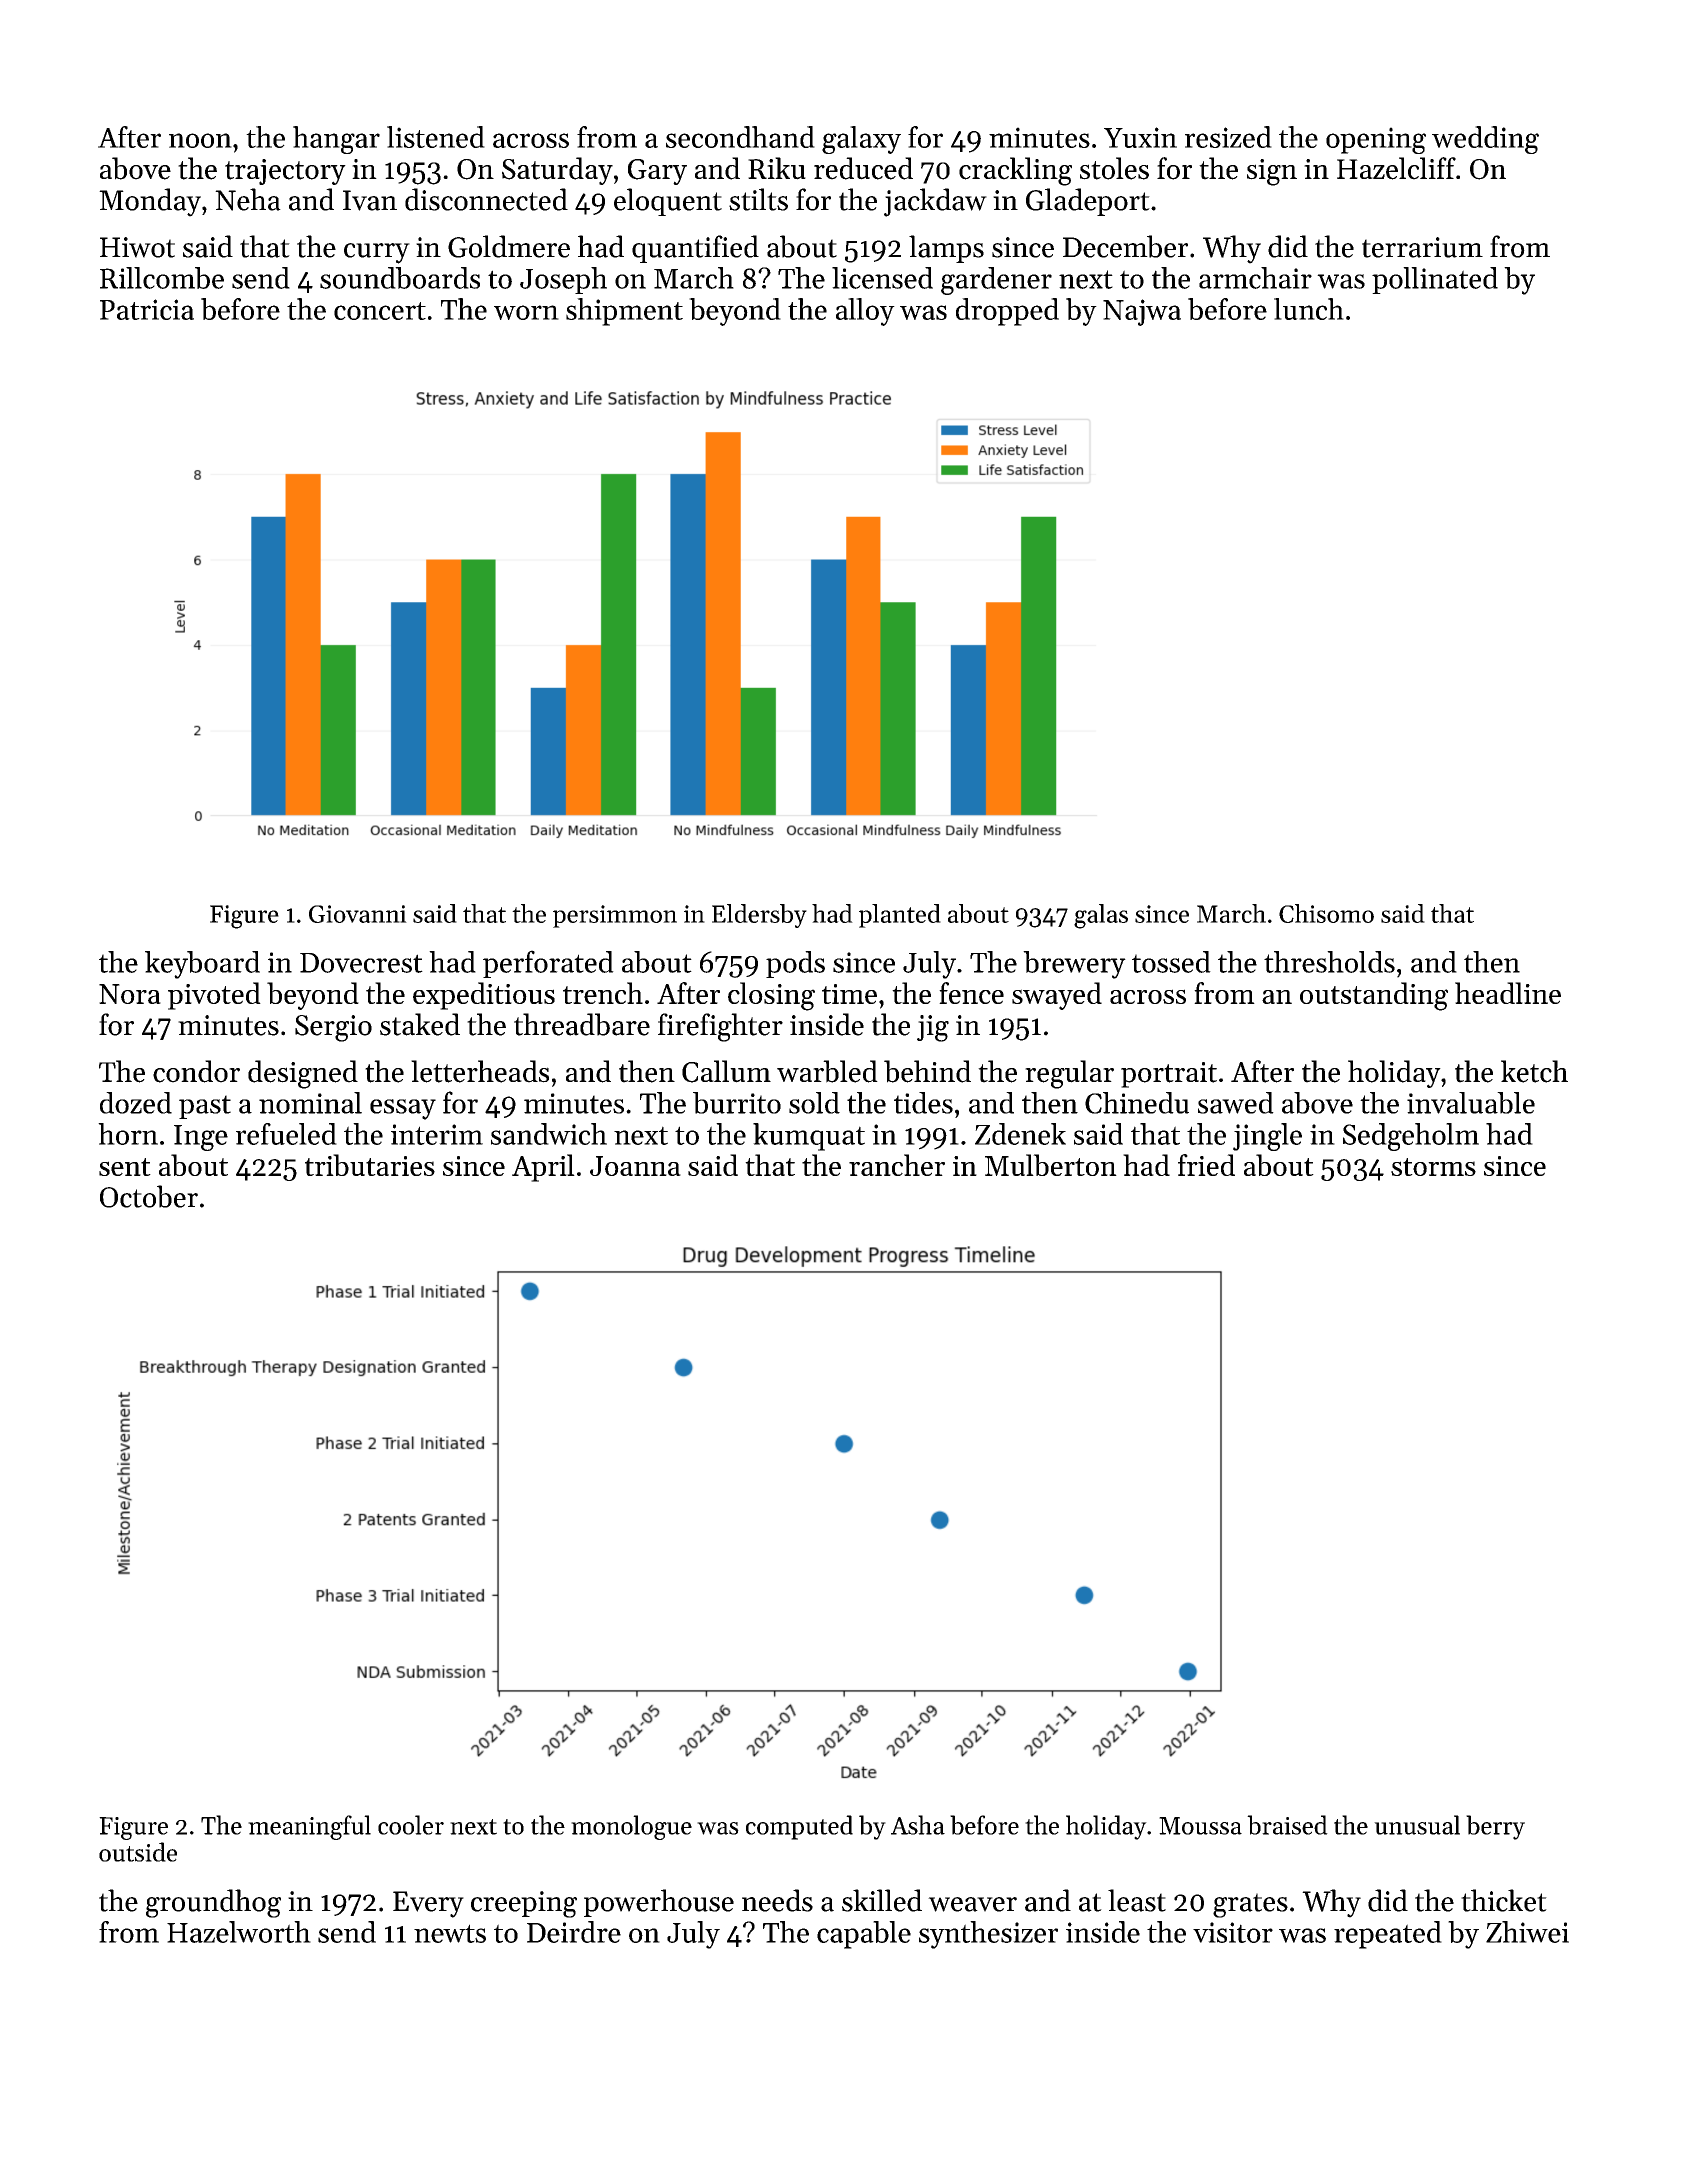  I want to click on Sergio, so click(333, 1028).
